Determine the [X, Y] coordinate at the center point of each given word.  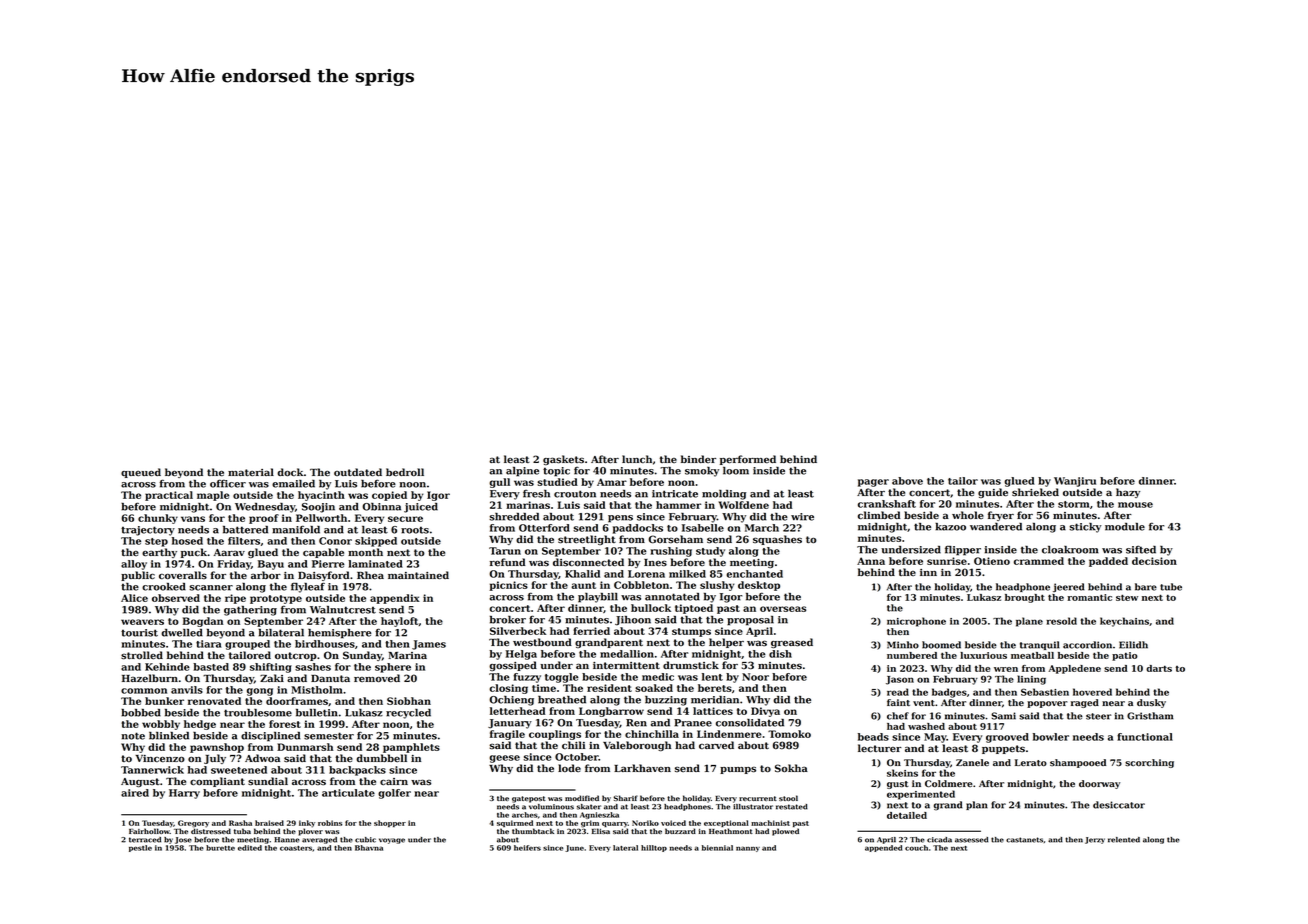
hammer [678, 505]
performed [748, 460]
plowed [785, 832]
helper [726, 643]
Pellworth [321, 518]
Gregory [193, 824]
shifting [271, 668]
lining [1031, 680]
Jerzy [1095, 840]
